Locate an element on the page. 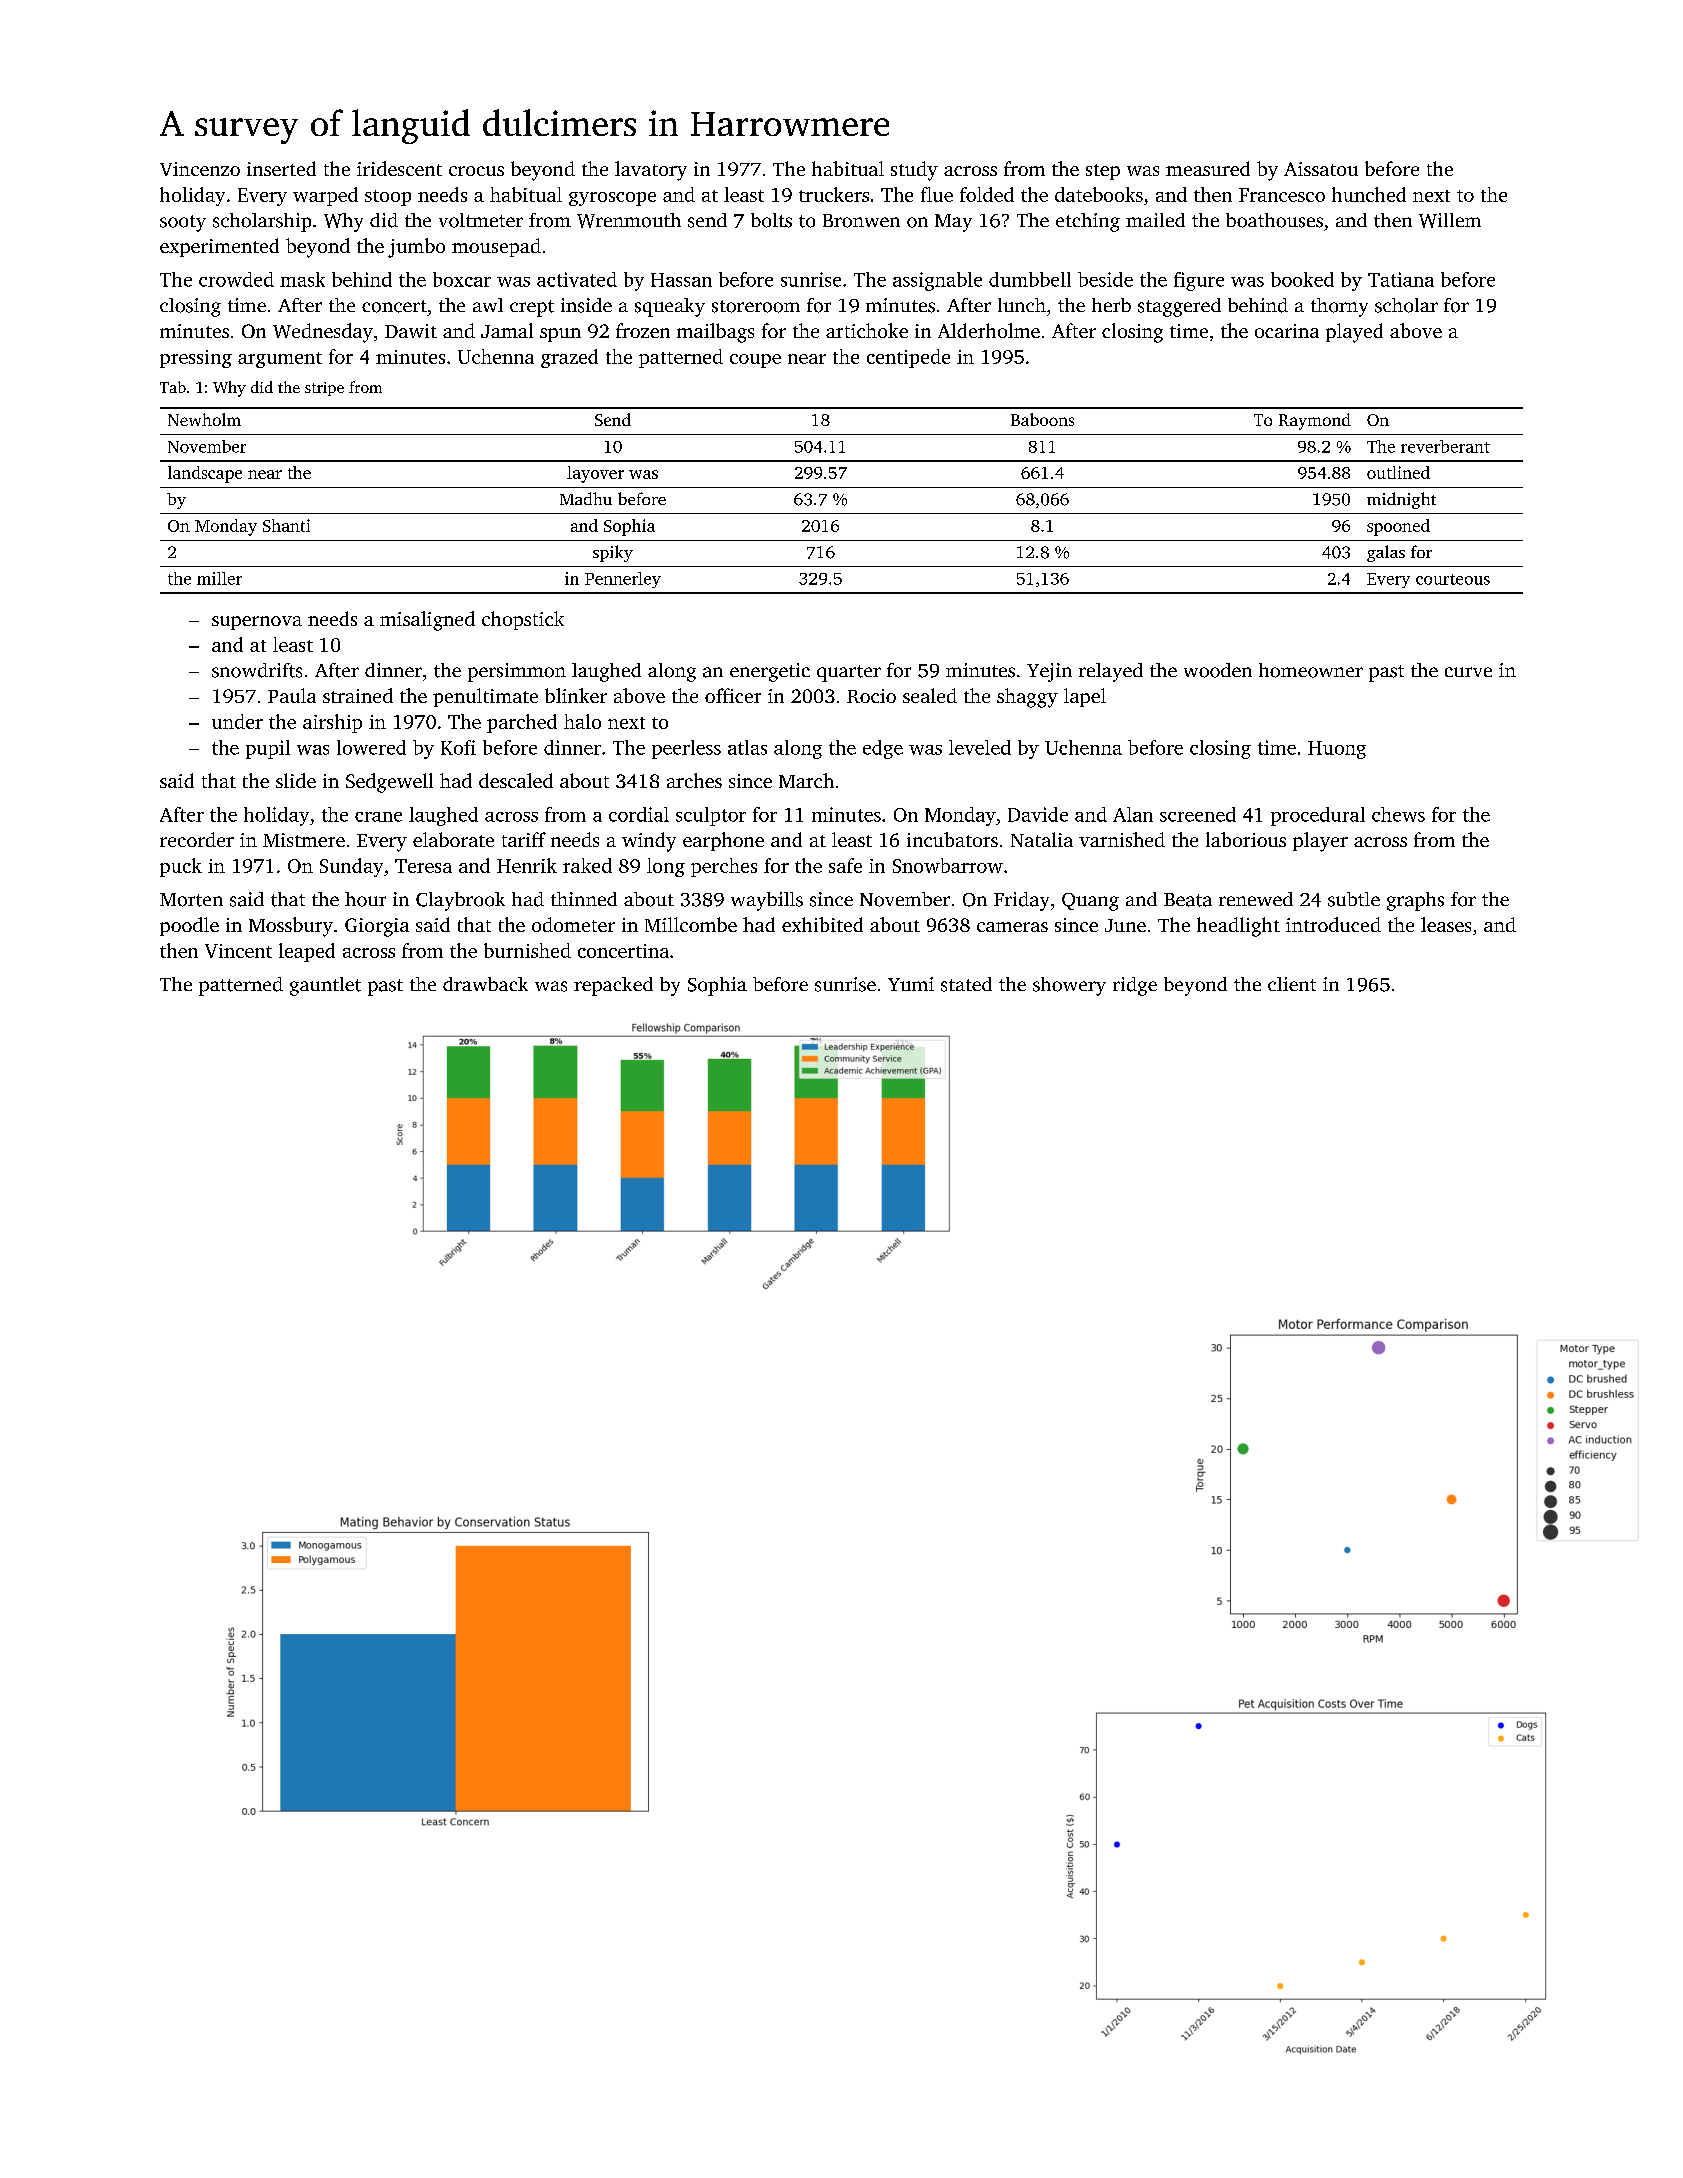  waybills is located at coordinates (767, 901).
